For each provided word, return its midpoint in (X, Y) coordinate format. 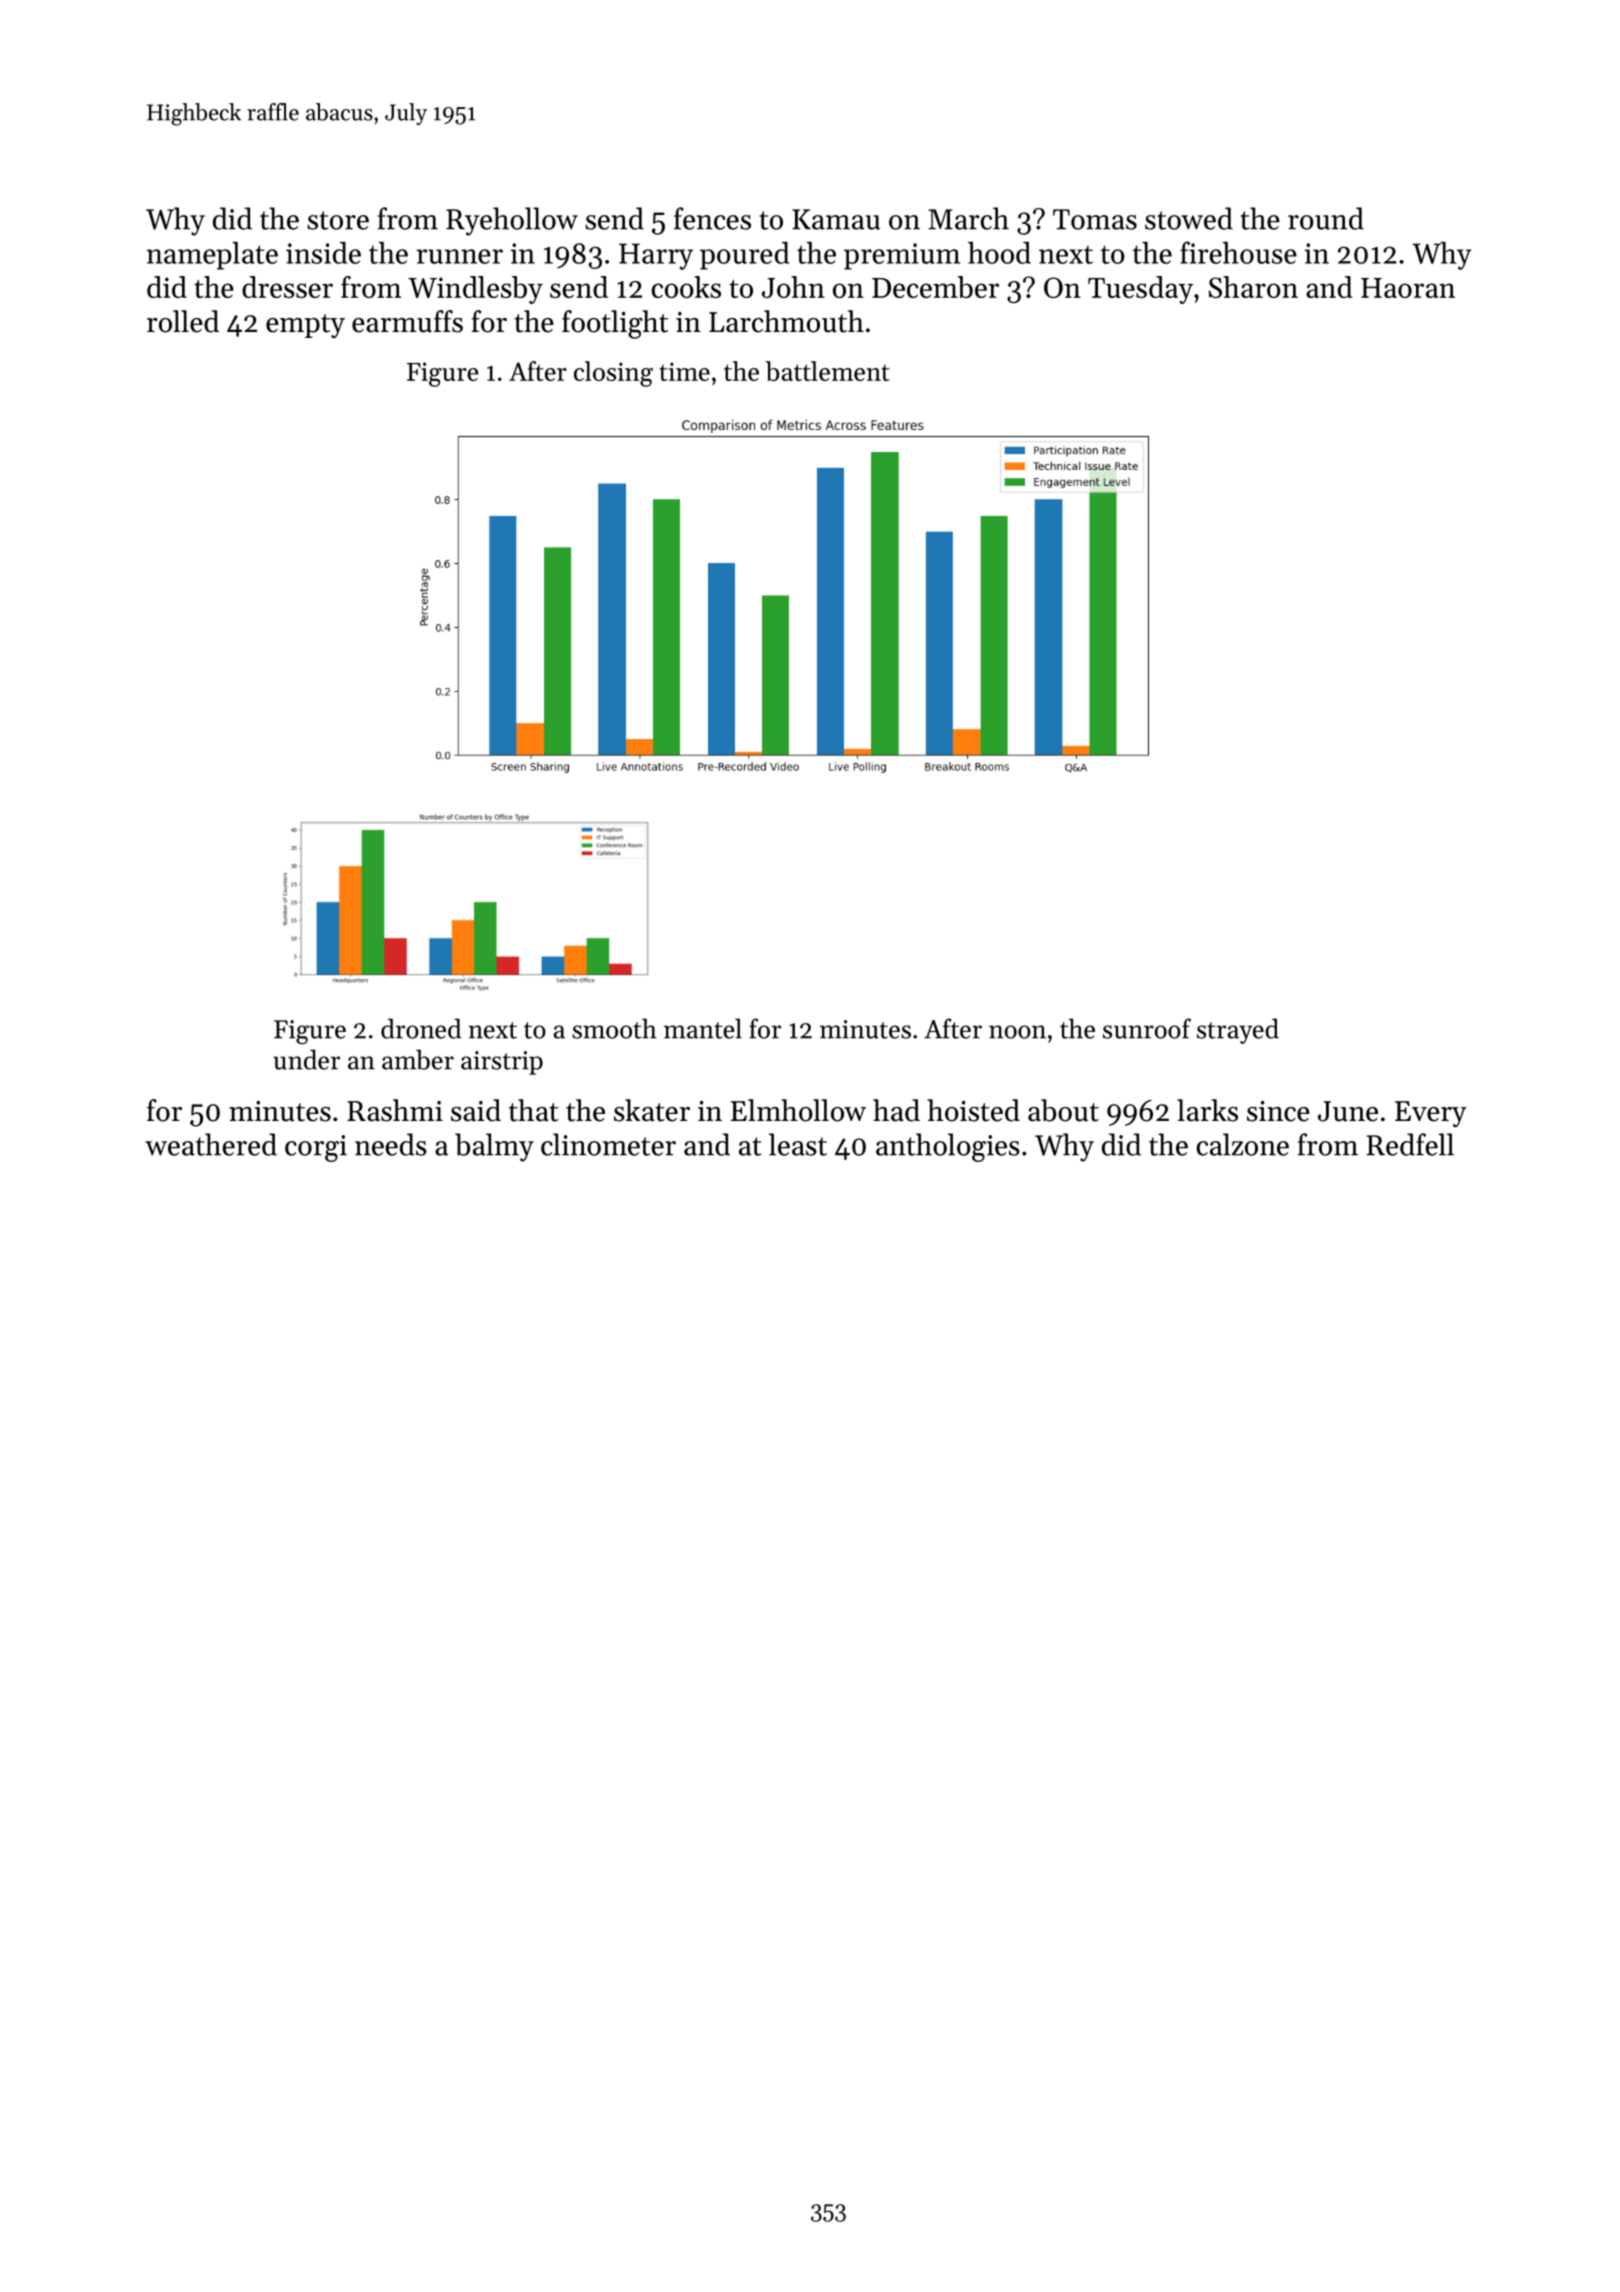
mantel (703, 1028)
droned (421, 1028)
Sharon (1253, 287)
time (684, 371)
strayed (1238, 1031)
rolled (183, 321)
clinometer (608, 1144)
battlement (828, 371)
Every (1431, 1114)
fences (712, 218)
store (338, 220)
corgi (316, 1148)
